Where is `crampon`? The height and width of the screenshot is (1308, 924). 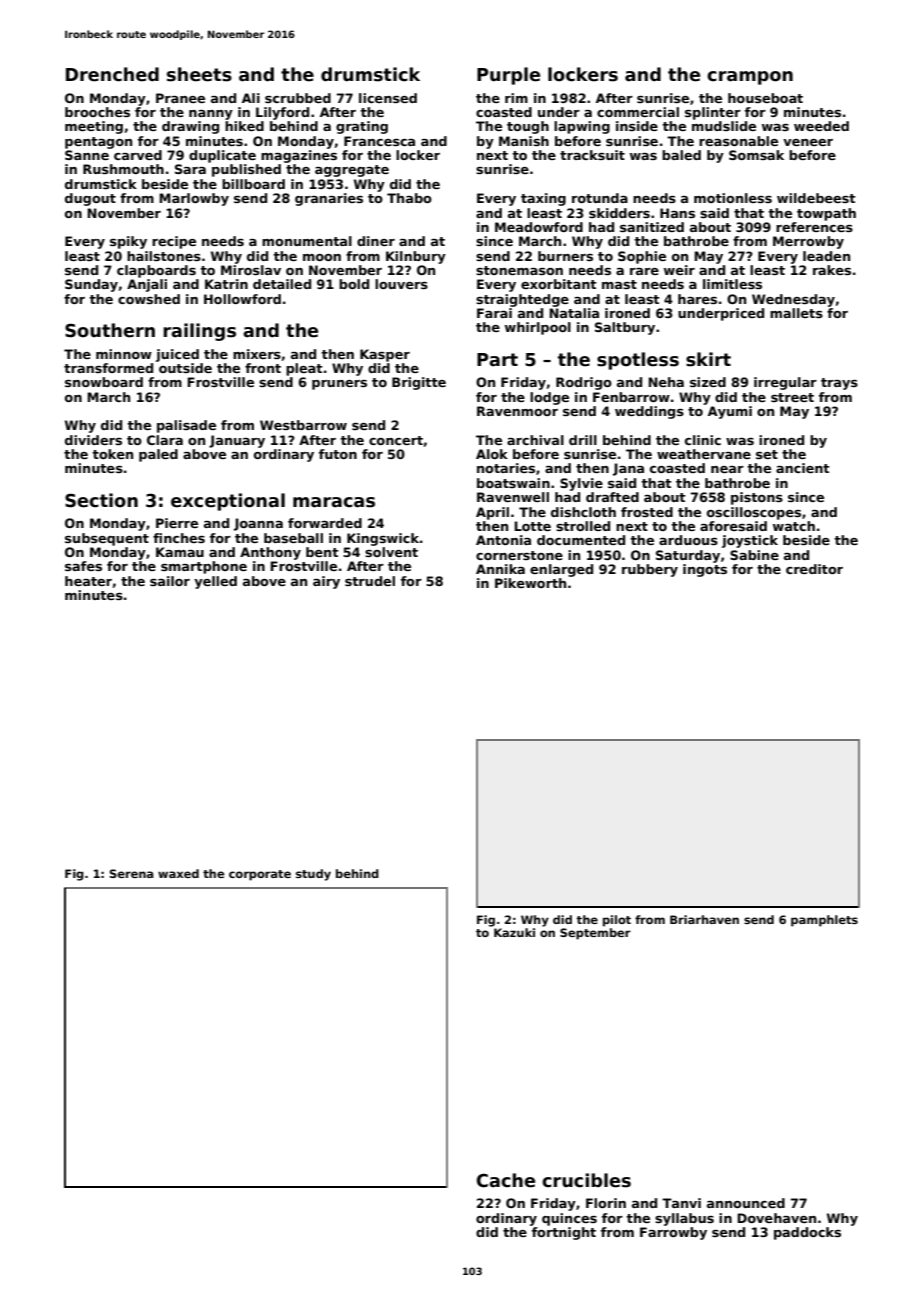
crampon is located at coordinates (750, 78).
